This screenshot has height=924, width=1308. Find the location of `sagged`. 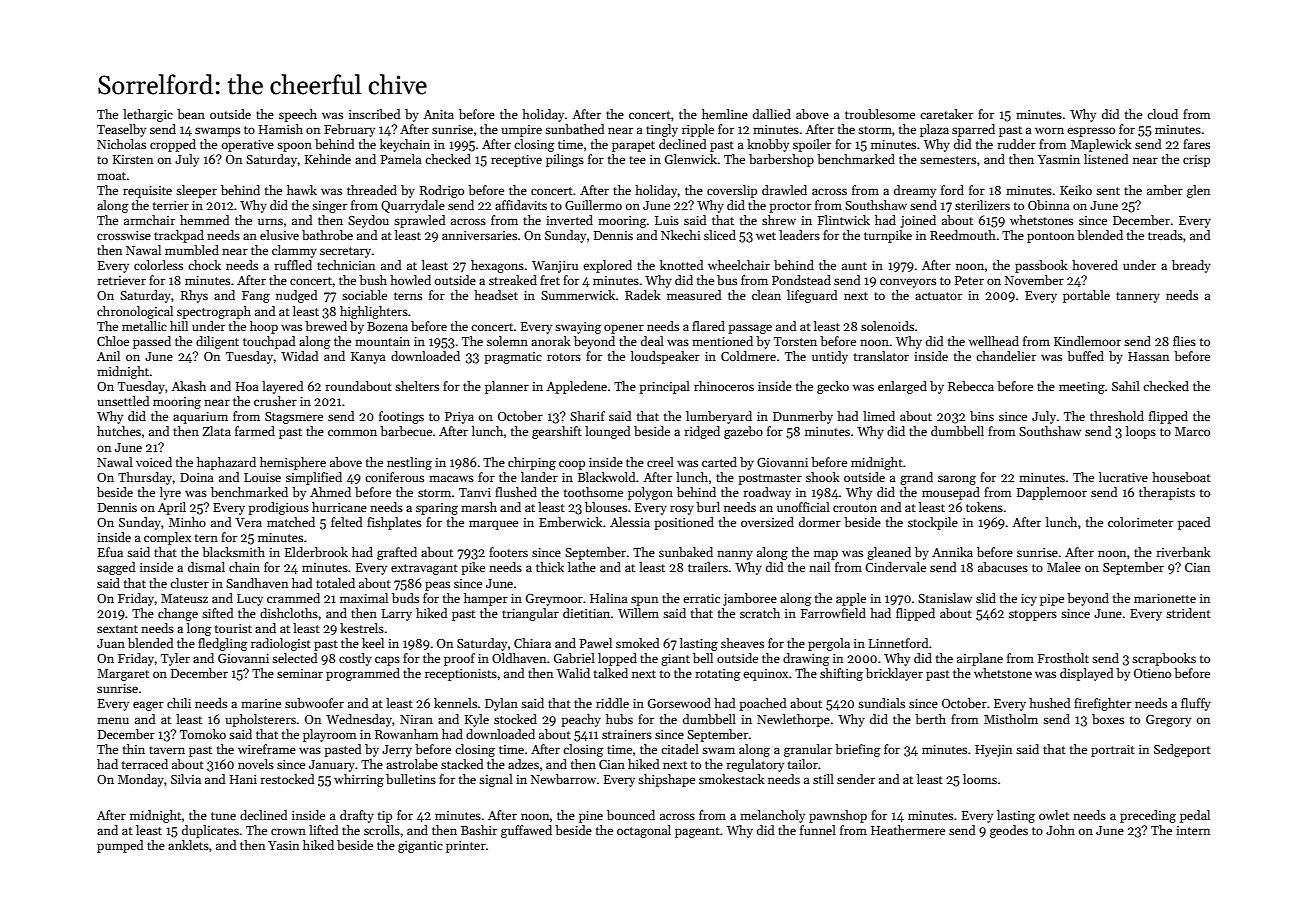

sagged is located at coordinates (116, 568).
